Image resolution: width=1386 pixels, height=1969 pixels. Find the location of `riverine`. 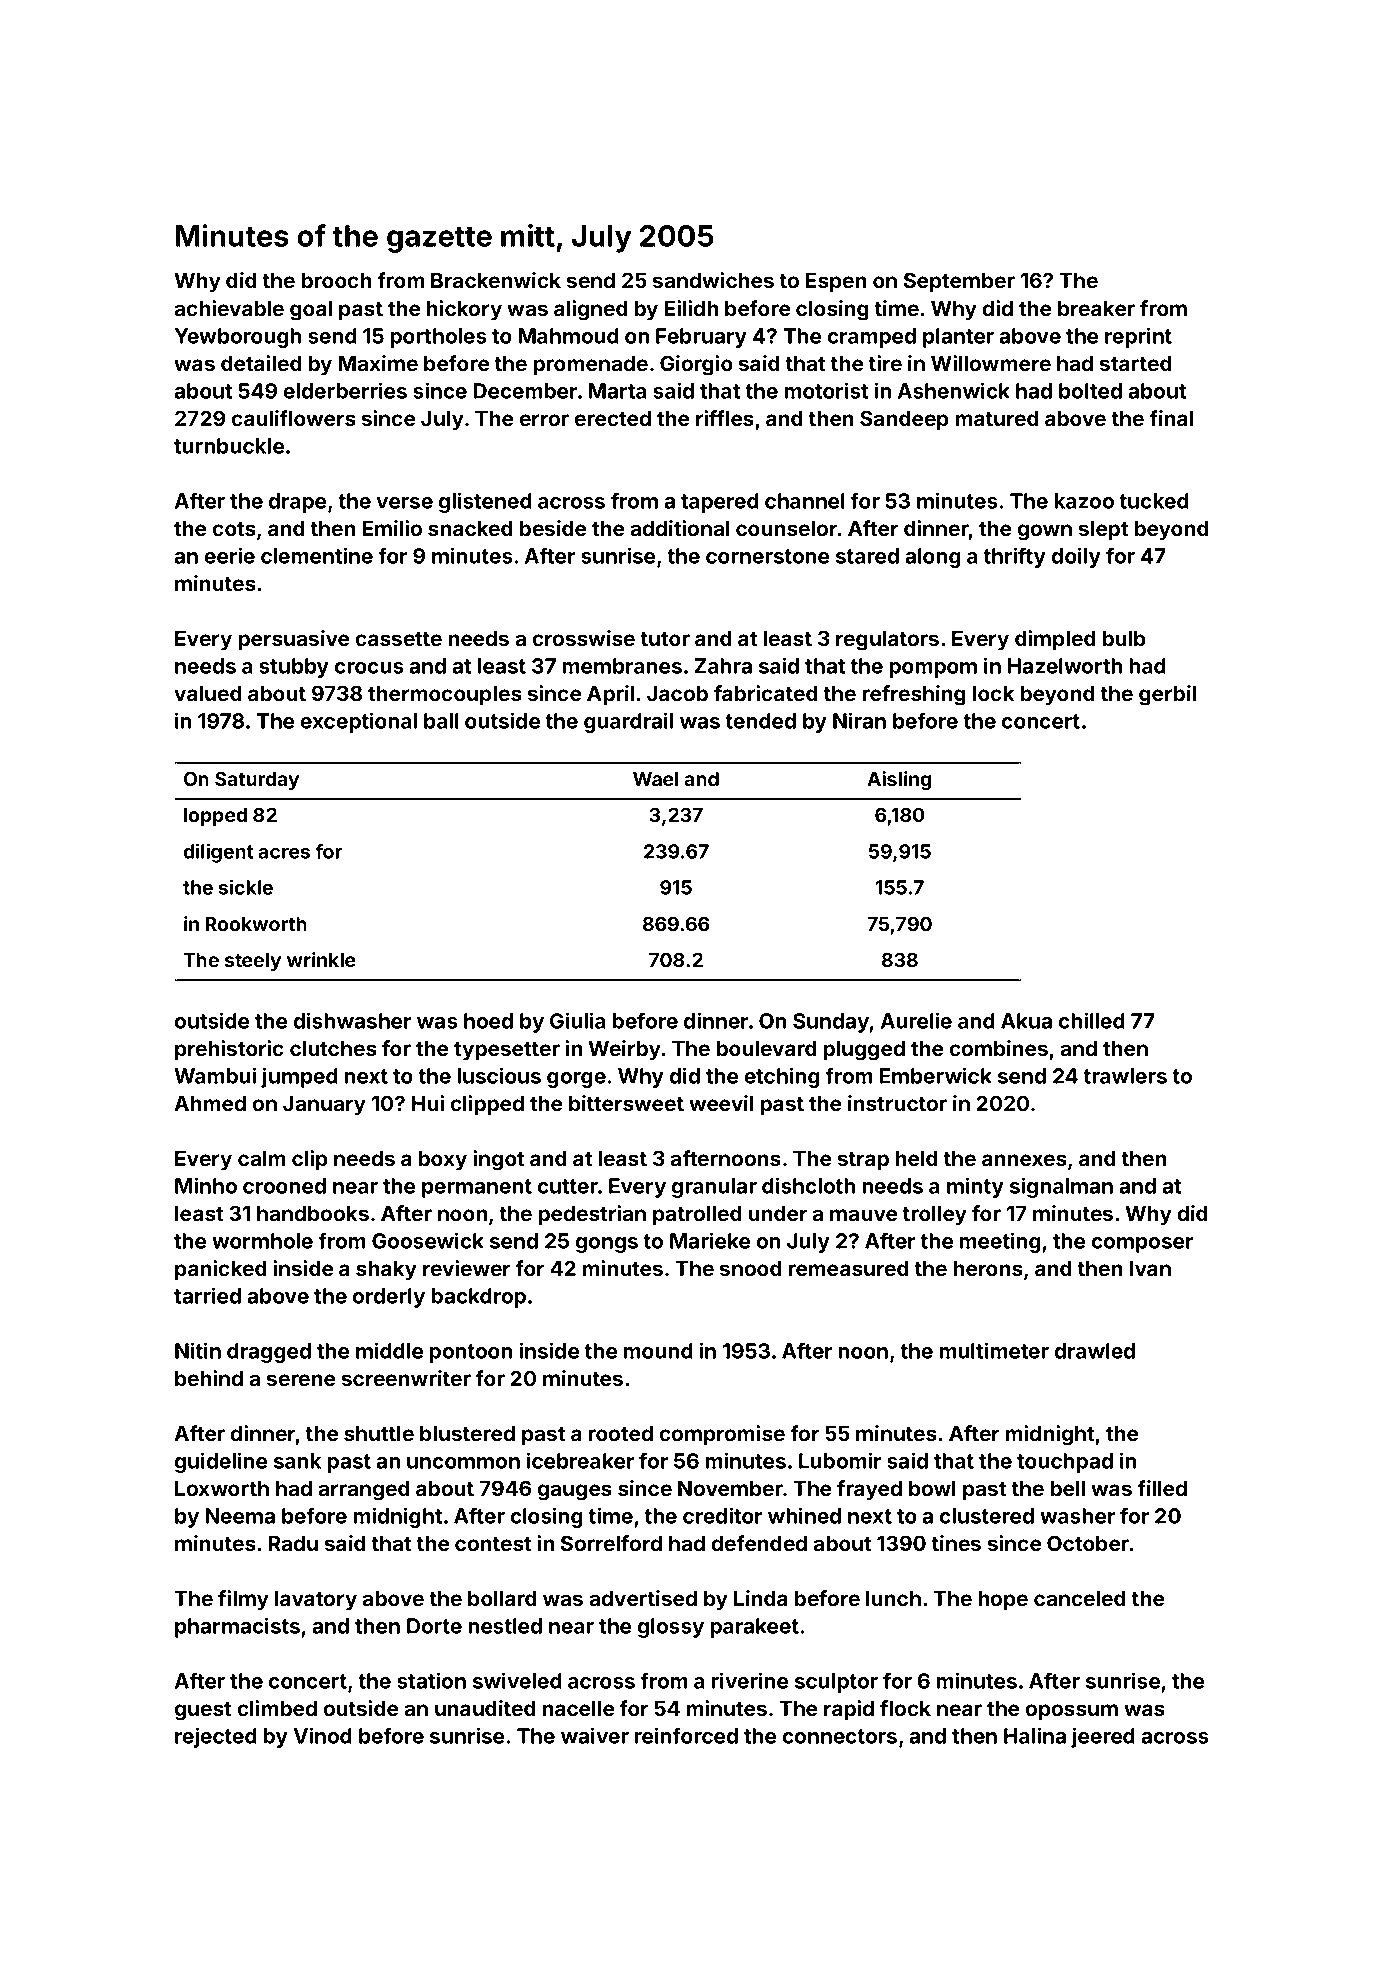

riverine is located at coordinates (750, 1680).
